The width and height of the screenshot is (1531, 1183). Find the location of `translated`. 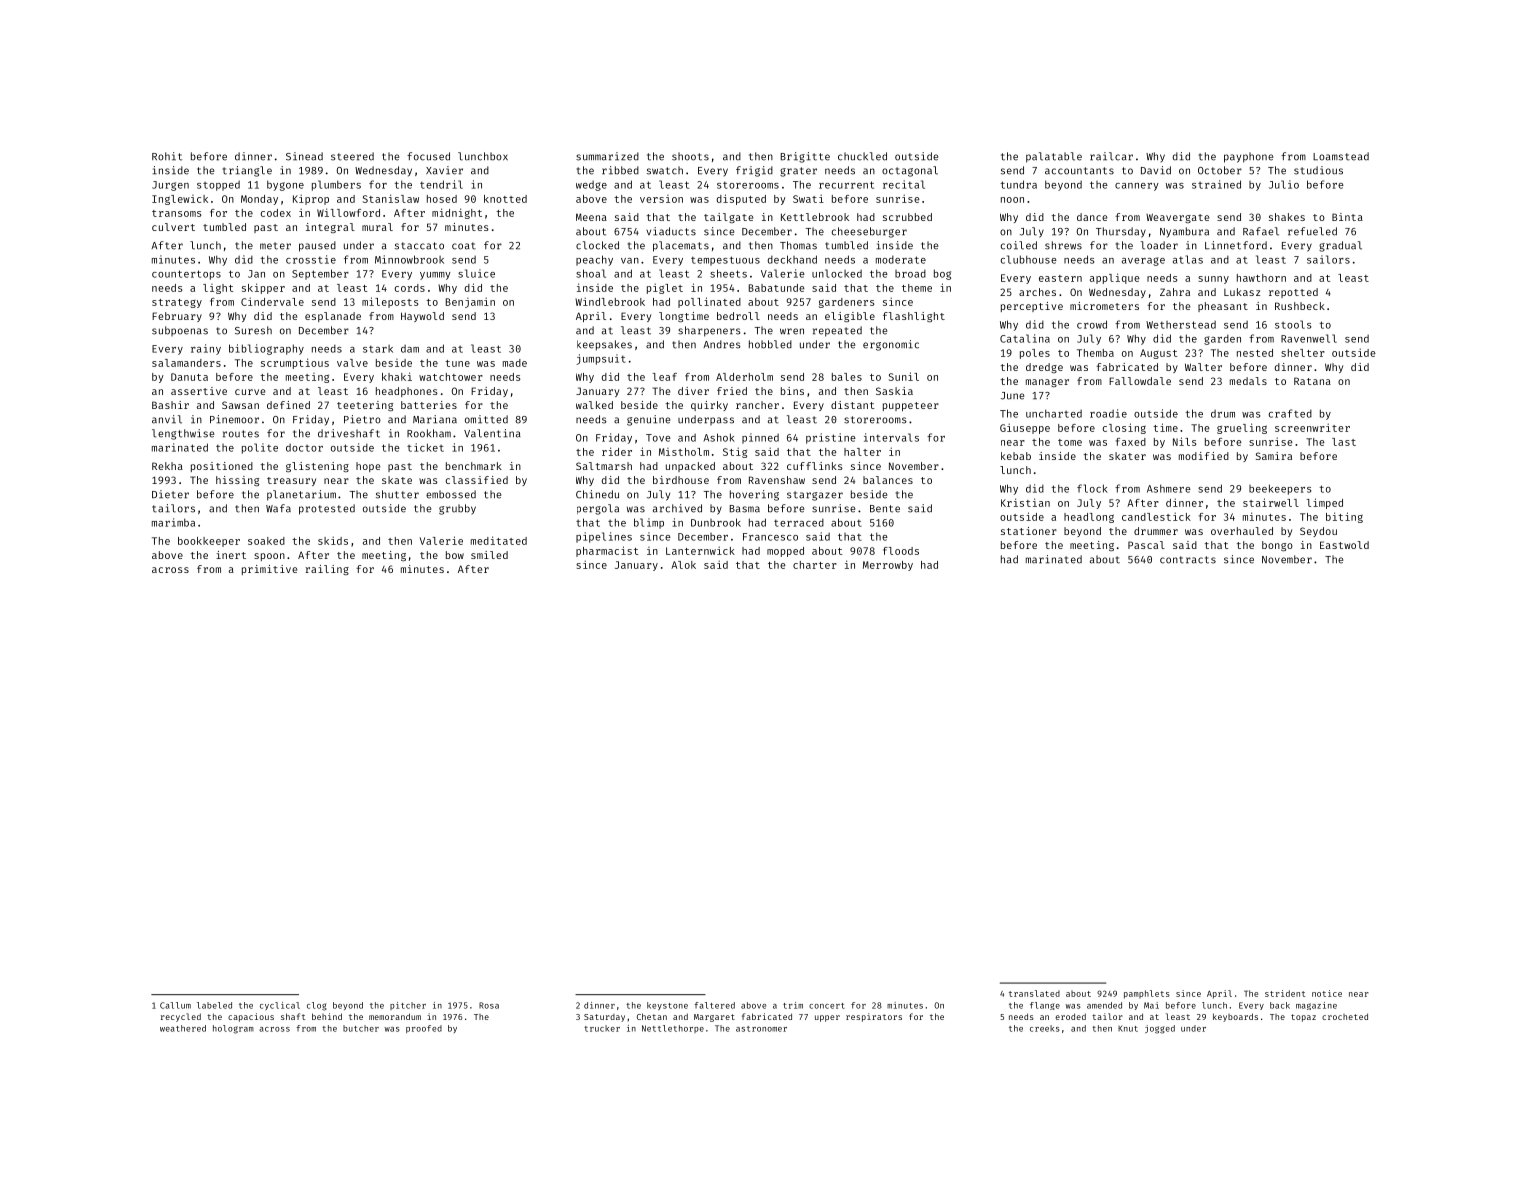

translated is located at coordinates (1034, 993).
